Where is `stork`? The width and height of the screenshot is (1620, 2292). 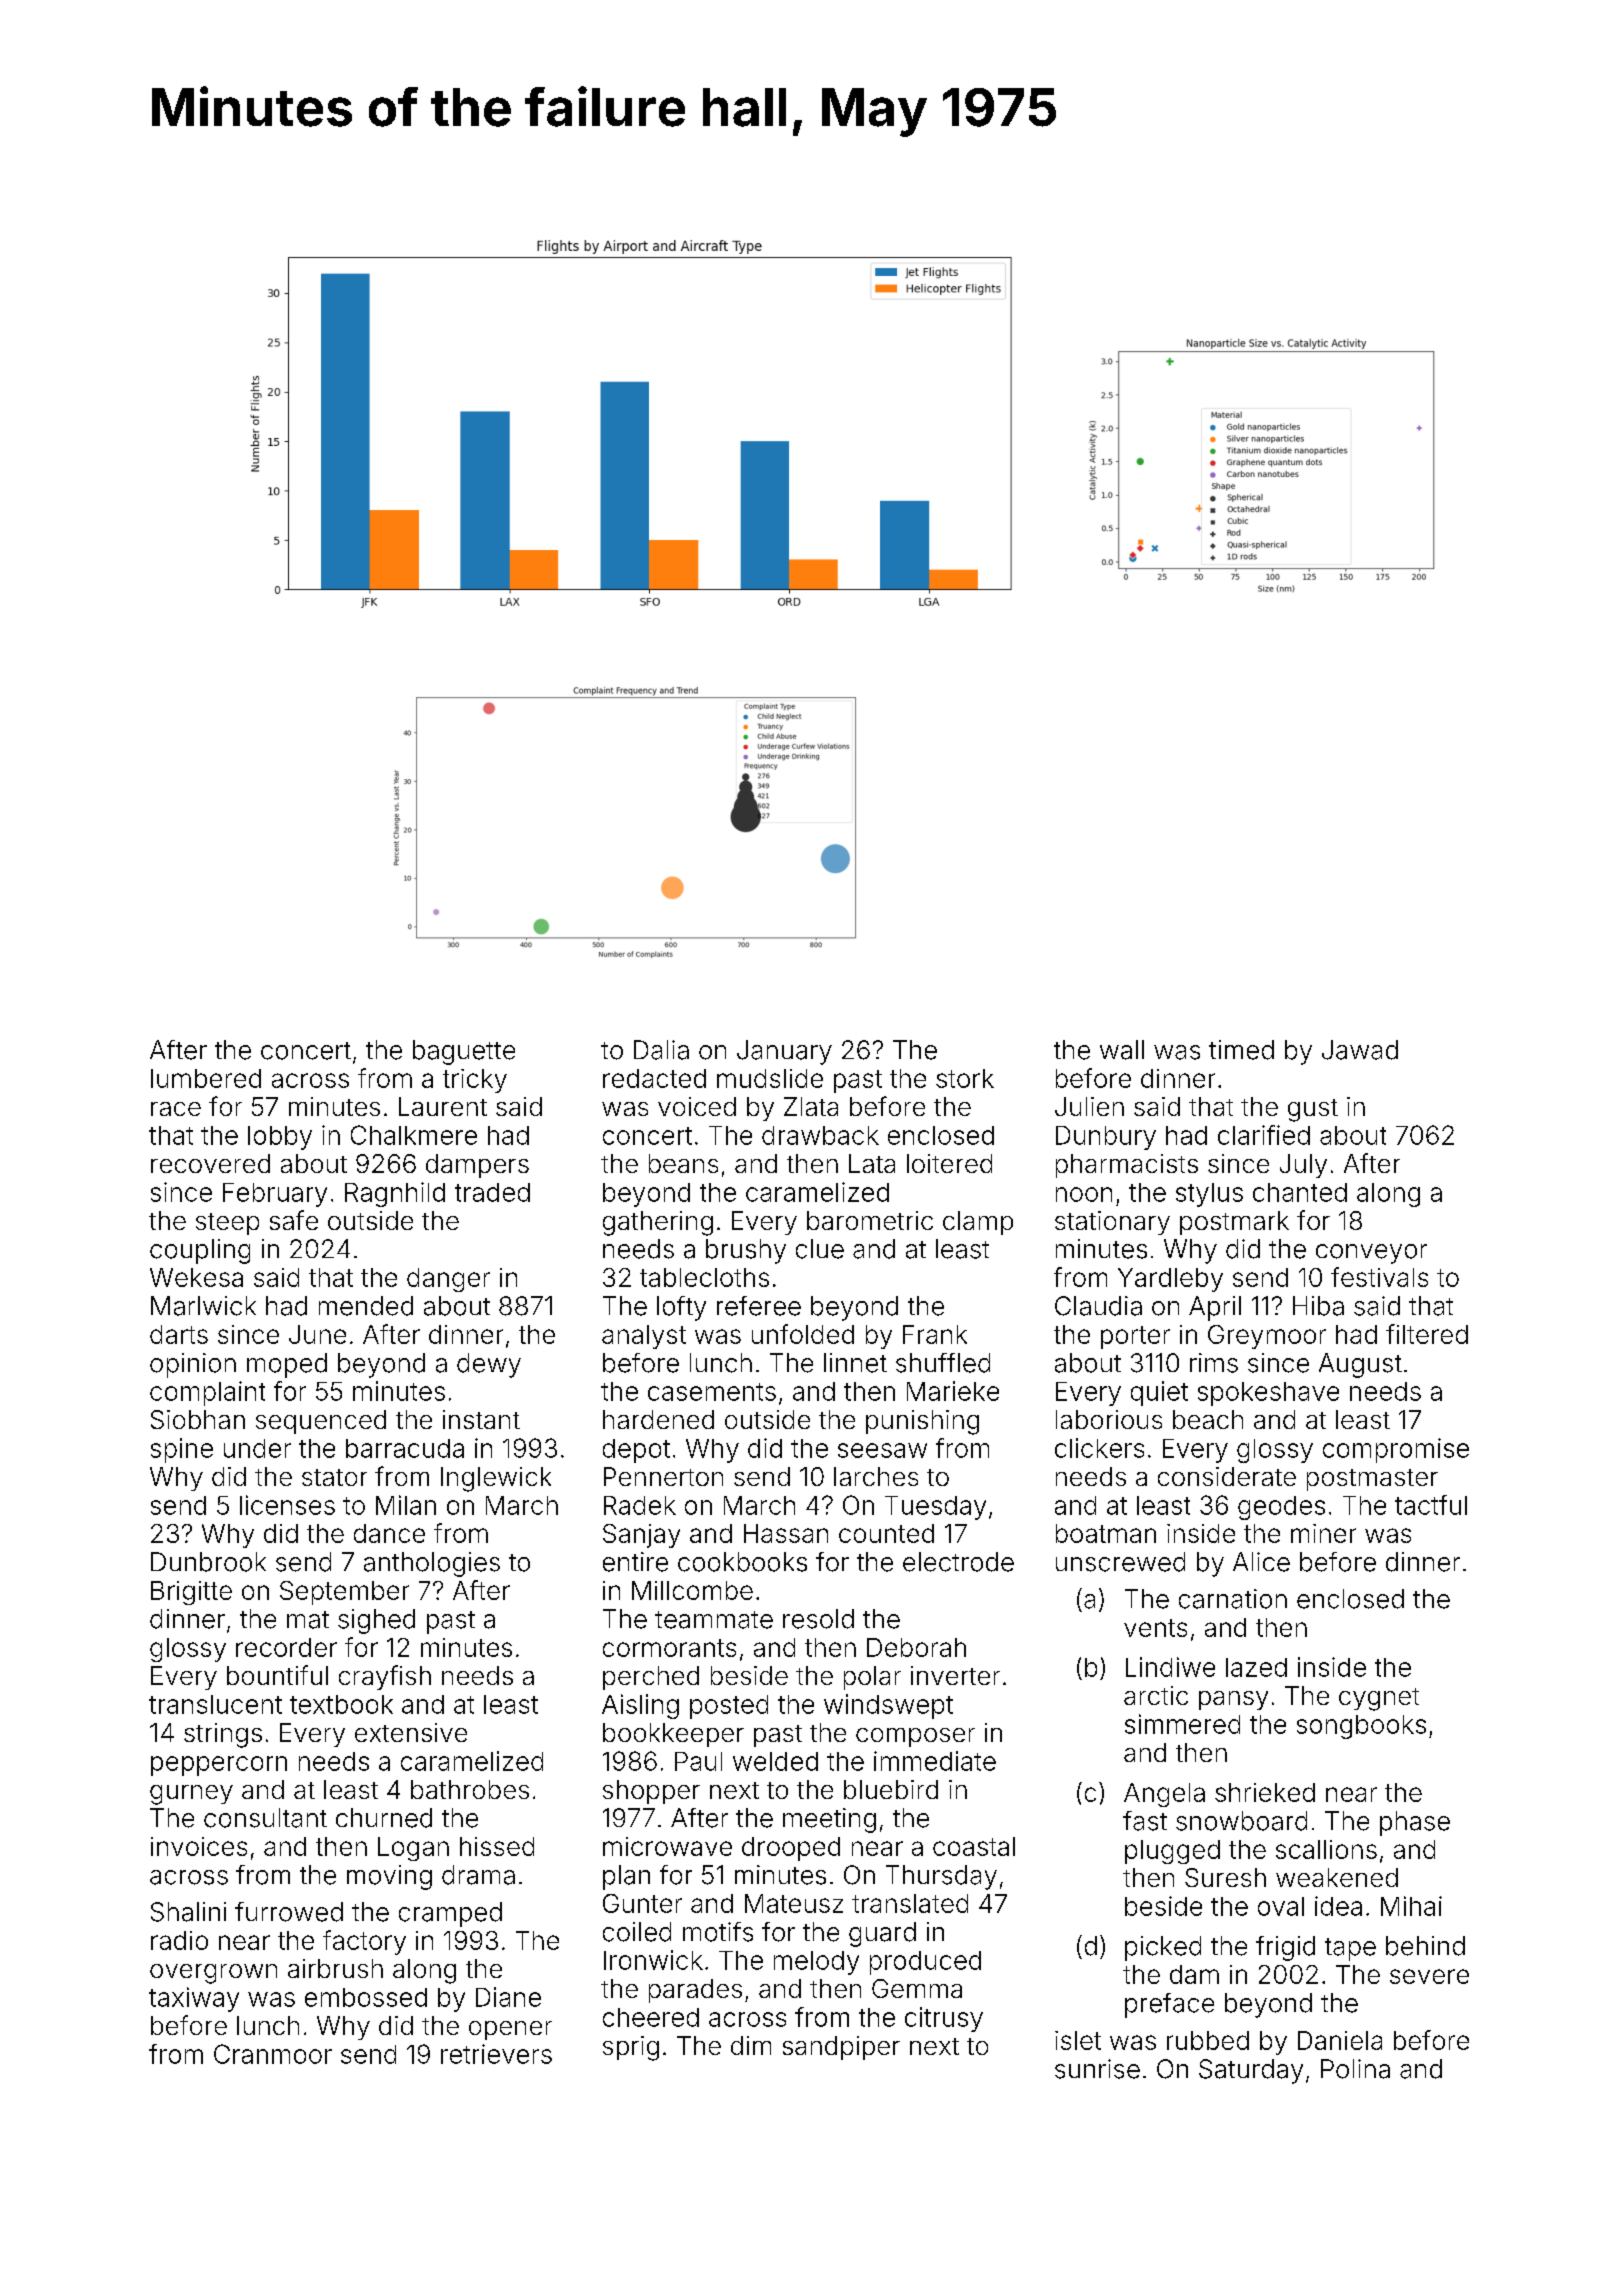
stork is located at coordinates (965, 1078).
